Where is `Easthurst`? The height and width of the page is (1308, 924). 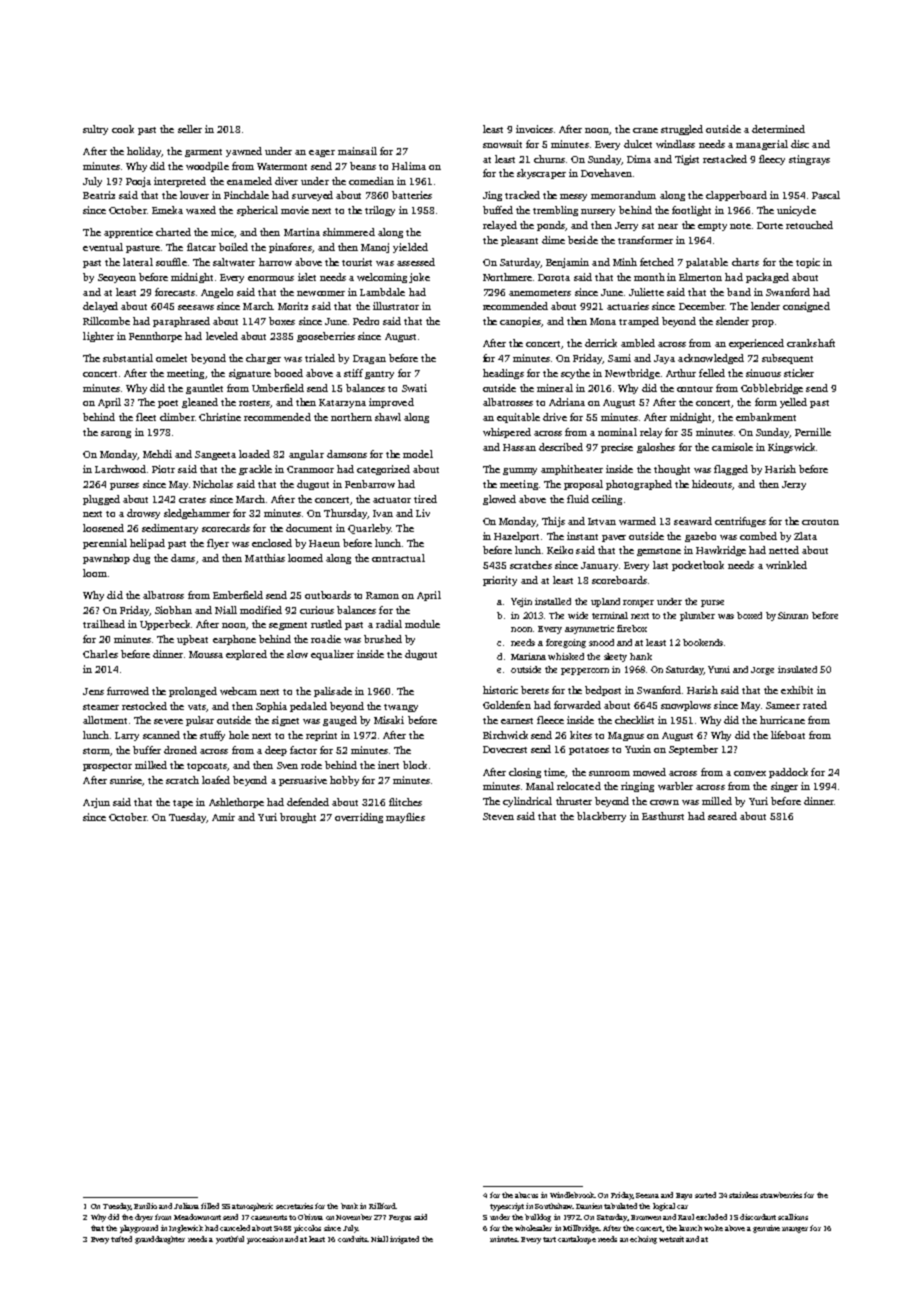 Easthurst is located at coordinates (663, 816).
